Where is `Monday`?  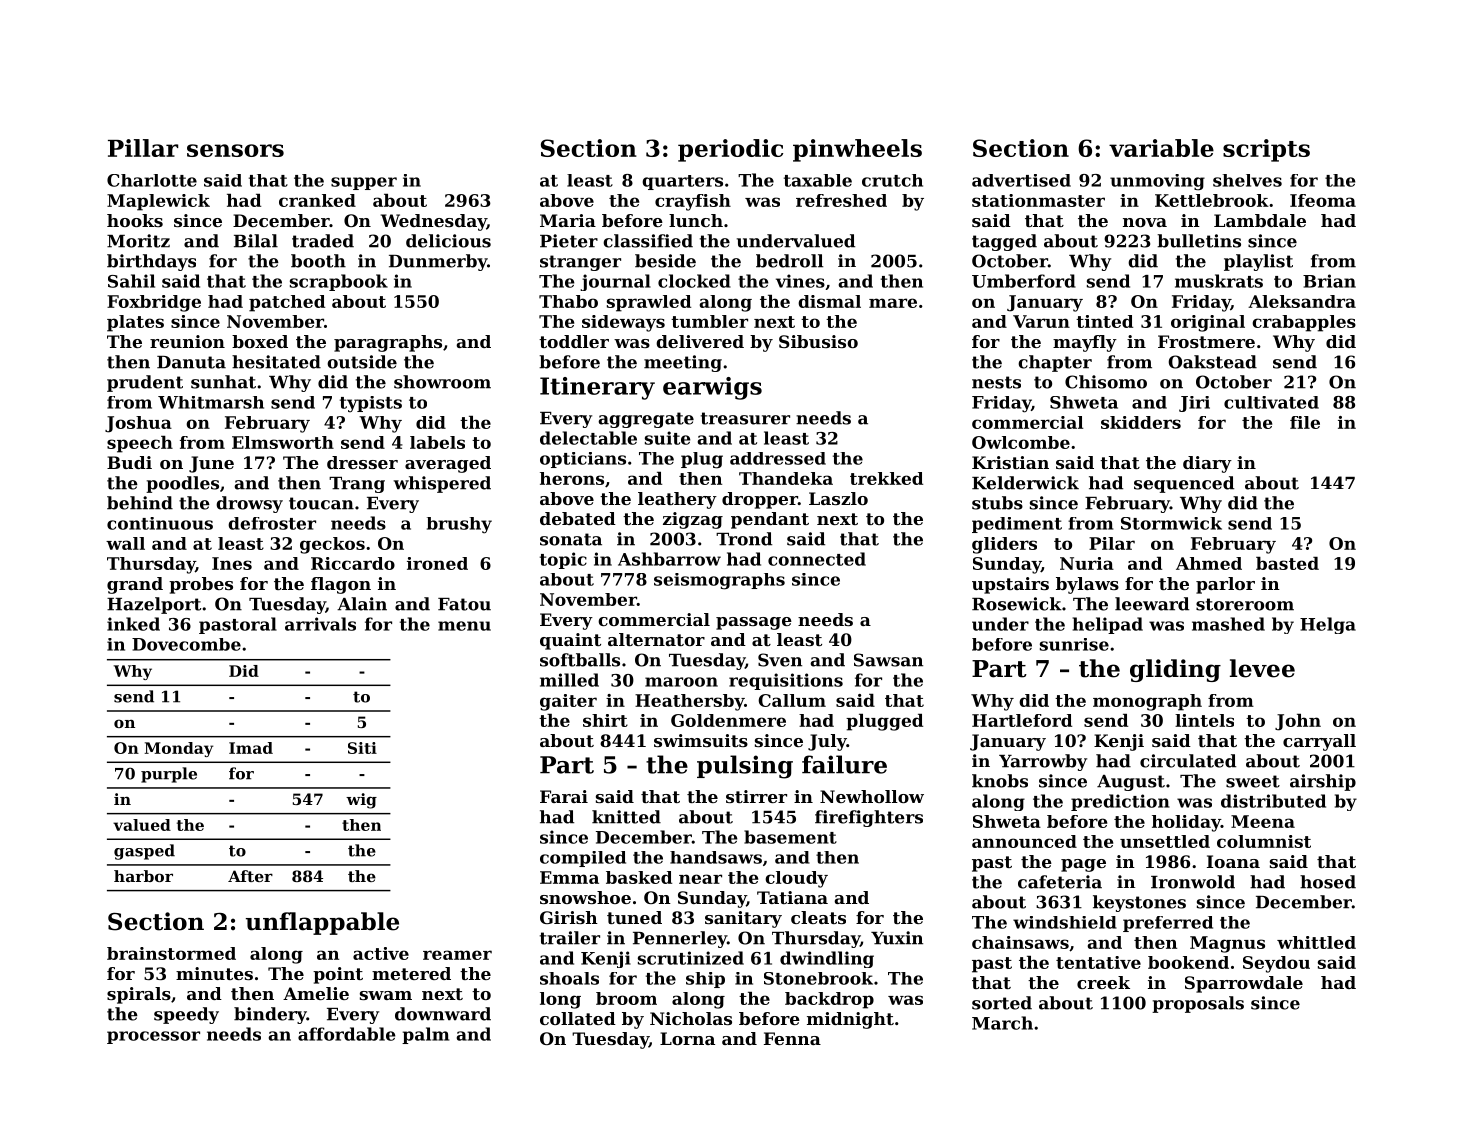
Monday is located at coordinates (178, 749).
